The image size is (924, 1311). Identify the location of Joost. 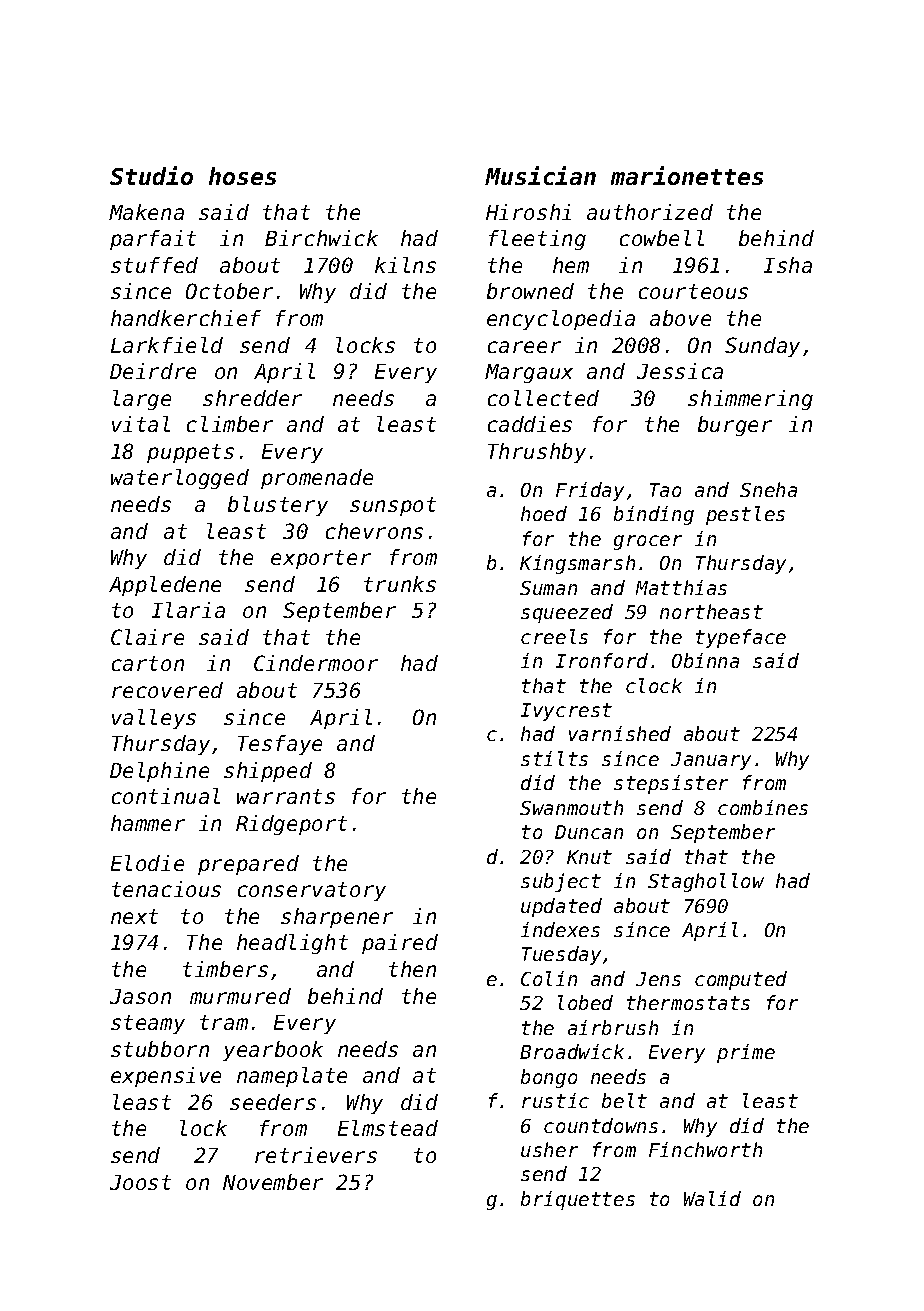
(140, 1182).
